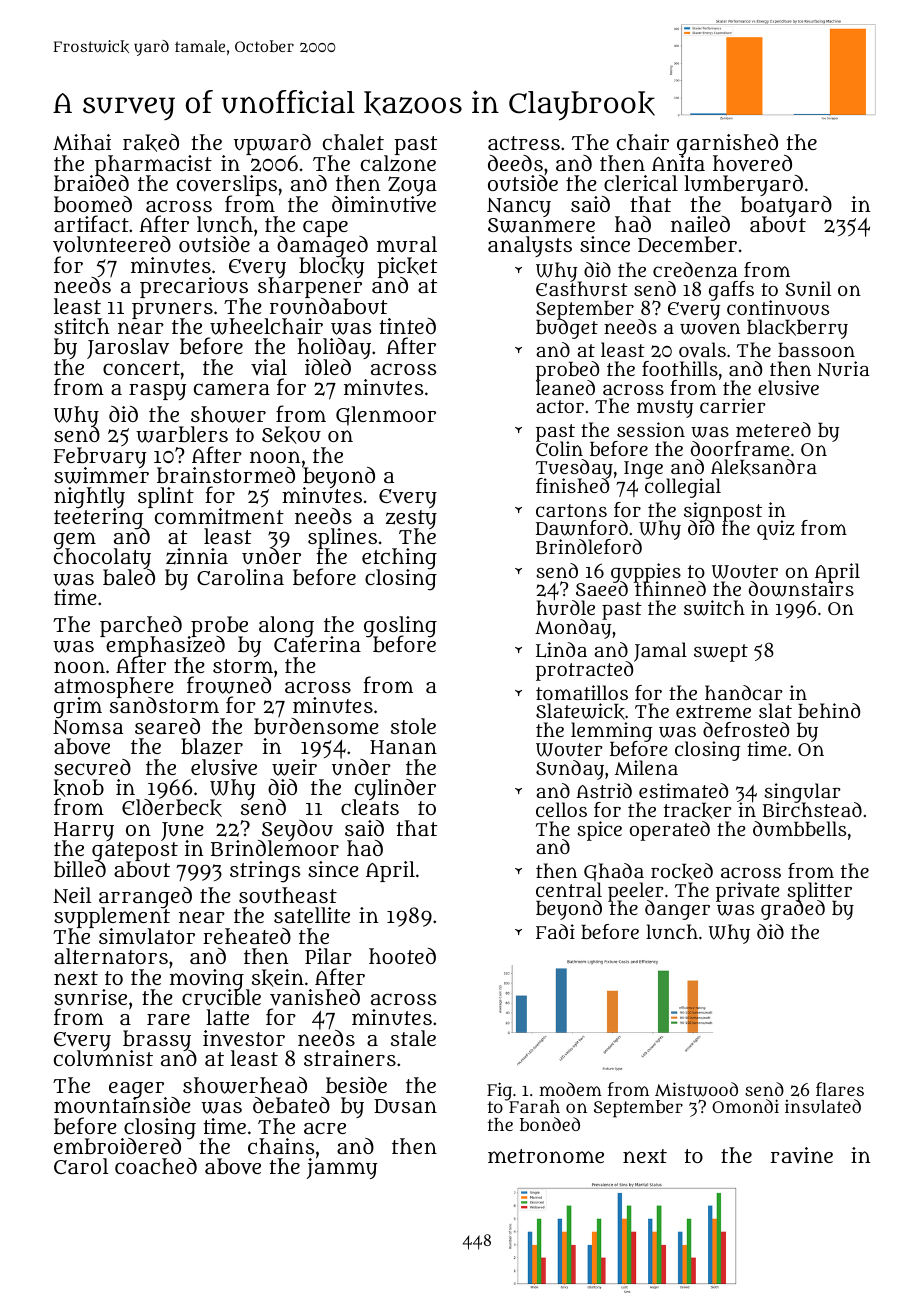  What do you see at coordinates (328, 367) in the document?
I see `idled` at bounding box center [328, 367].
